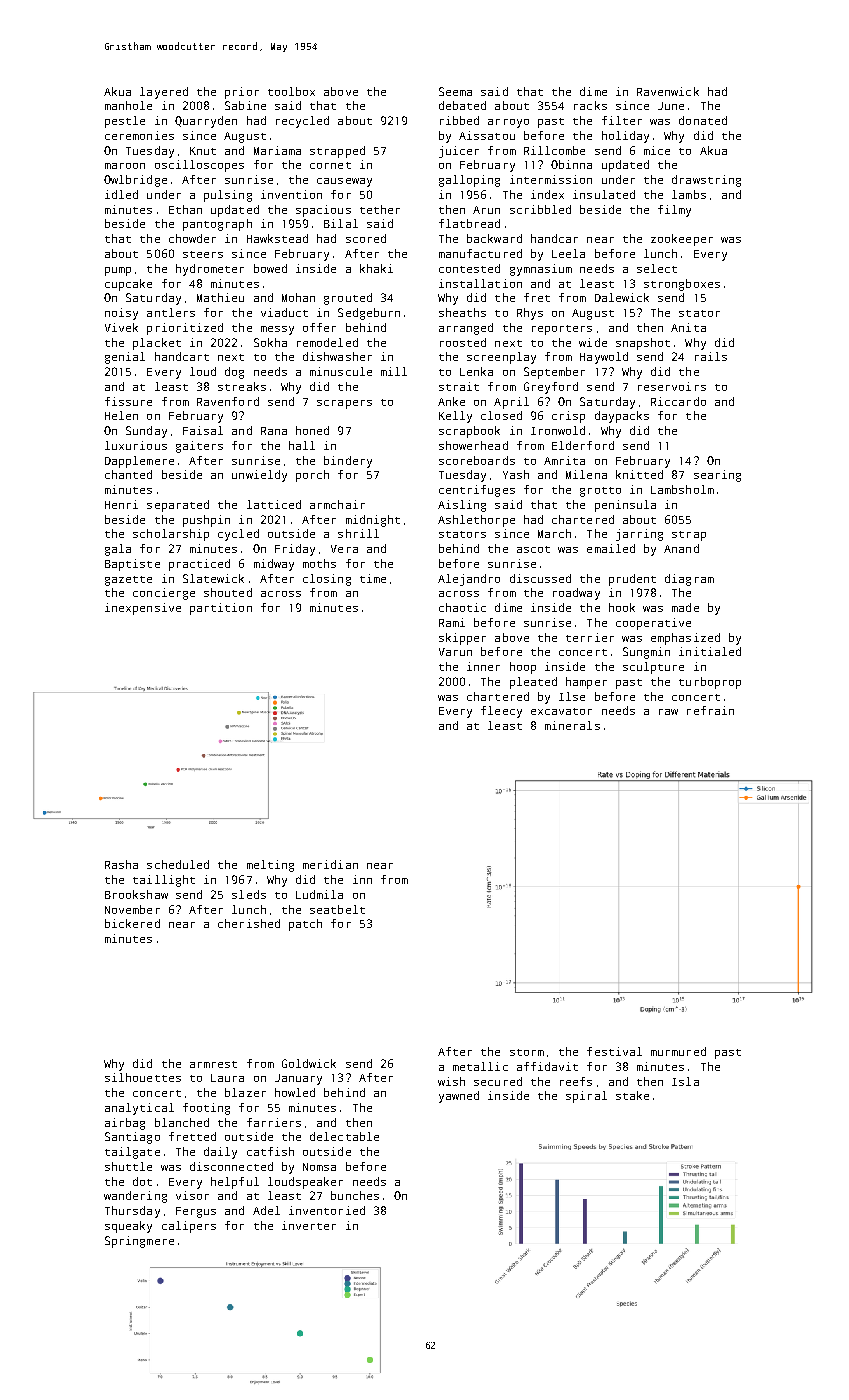  What do you see at coordinates (710, 710) in the document?
I see `refrain` at bounding box center [710, 710].
